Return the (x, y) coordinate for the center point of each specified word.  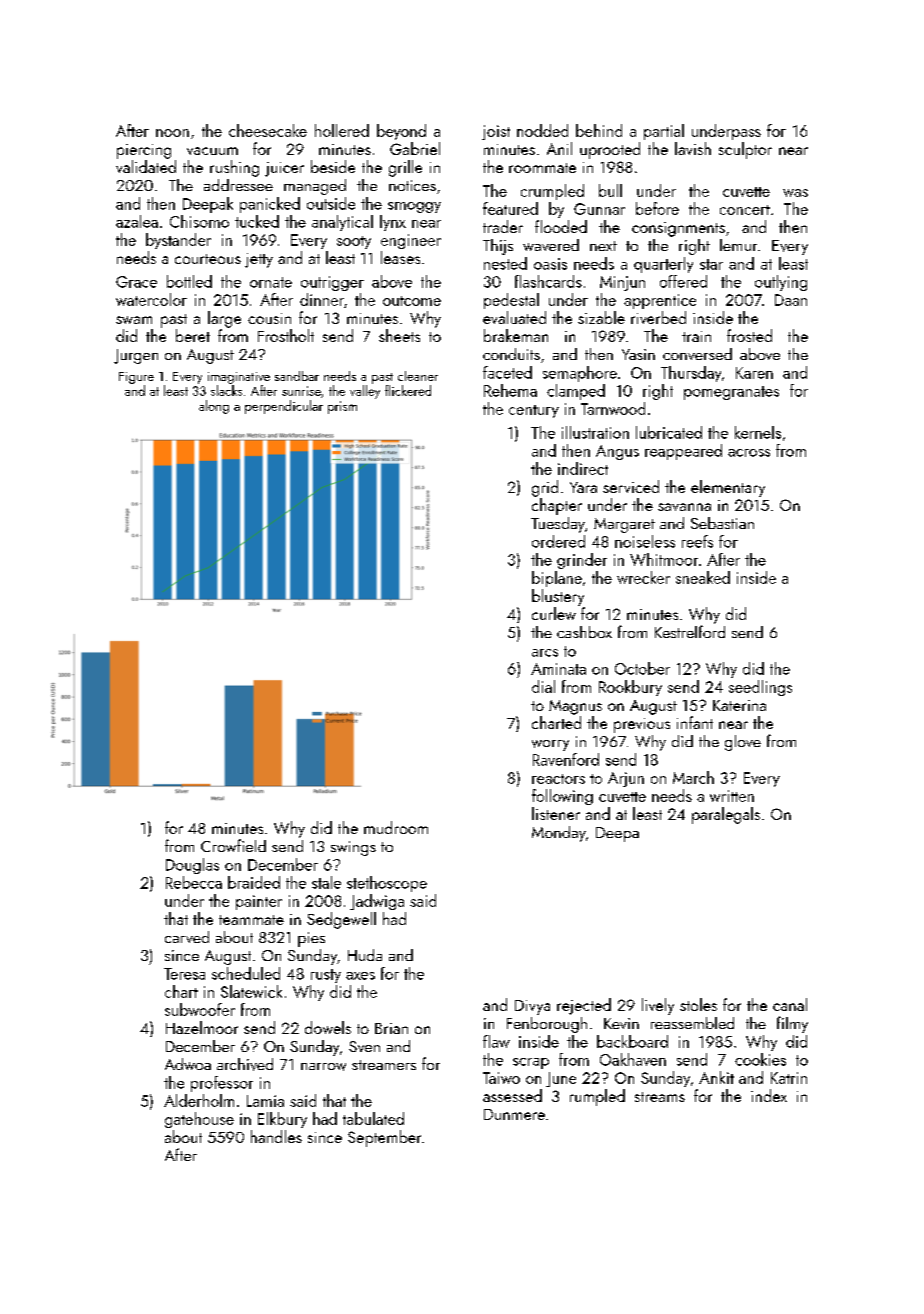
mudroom (396, 827)
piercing (144, 151)
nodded (542, 130)
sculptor (745, 150)
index (769, 1095)
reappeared (683, 452)
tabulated (373, 1118)
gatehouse (199, 1120)
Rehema (510, 390)
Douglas (192, 866)
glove (743, 743)
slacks (226, 390)
